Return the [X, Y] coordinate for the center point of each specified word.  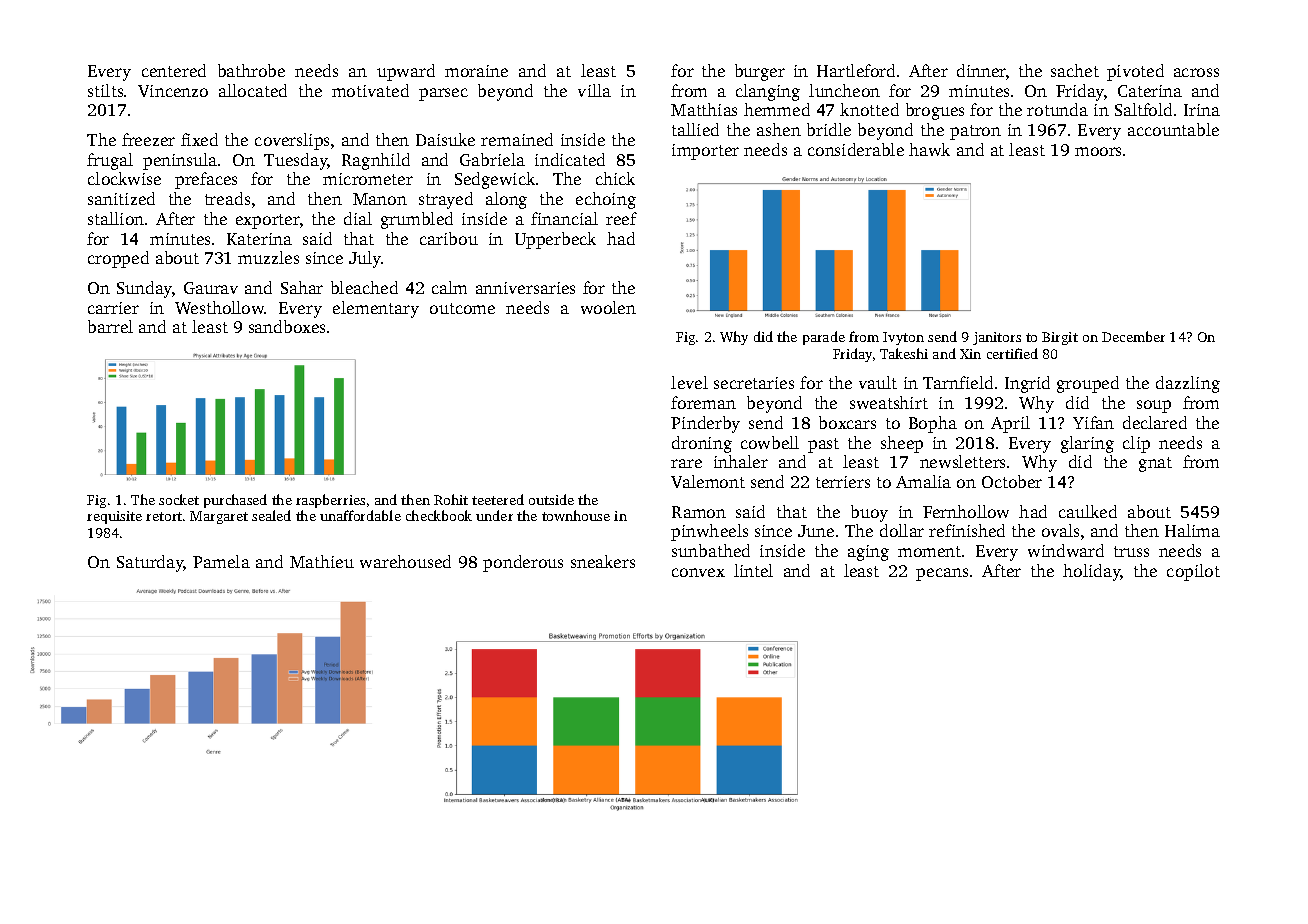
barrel [110, 326]
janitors [997, 338]
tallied [695, 129]
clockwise [124, 178]
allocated [253, 90]
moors [1098, 151]
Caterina [1150, 91]
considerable [856, 149]
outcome [462, 308]
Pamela [221, 561]
